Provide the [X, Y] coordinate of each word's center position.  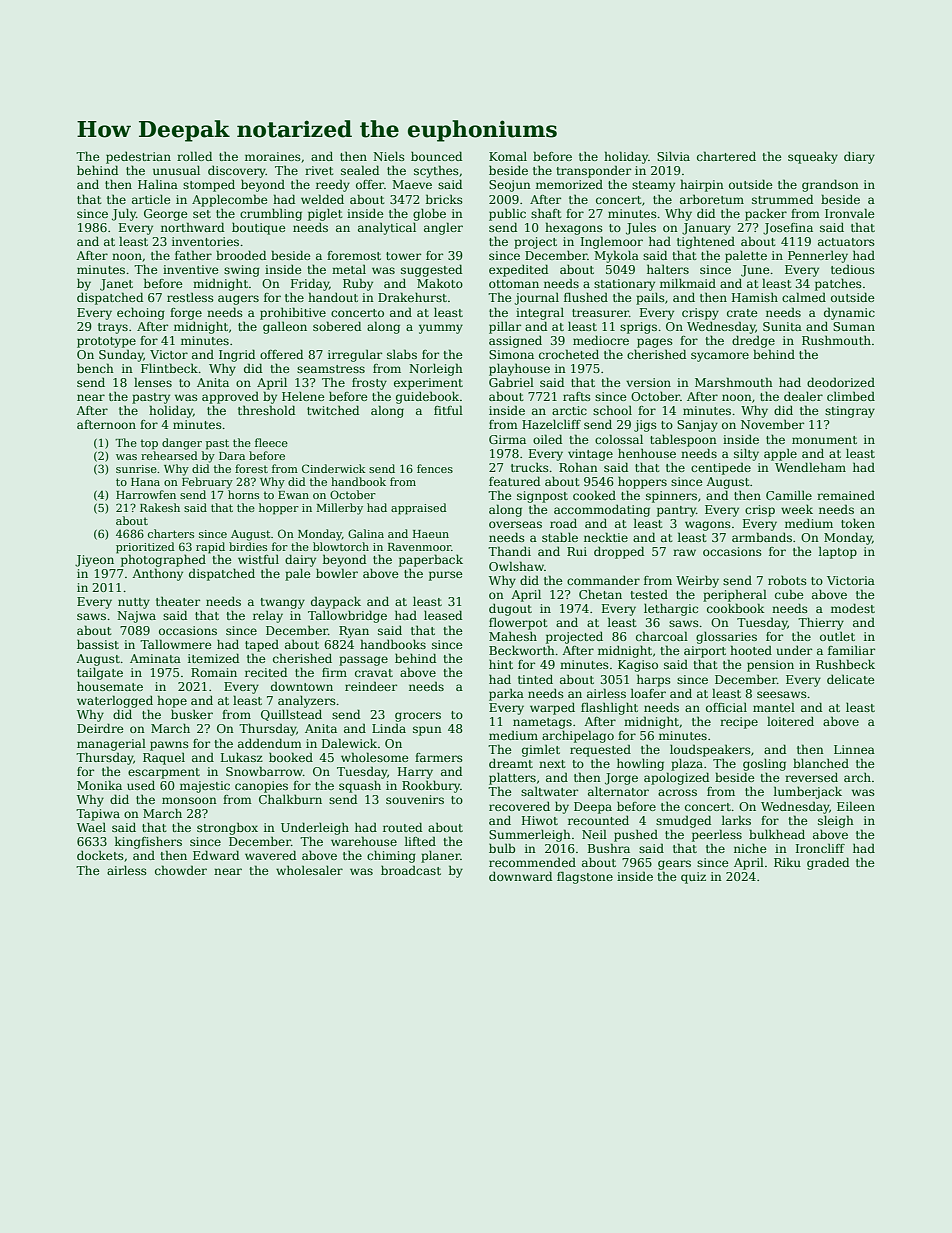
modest [853, 608]
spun [427, 731]
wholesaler [309, 870]
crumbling [271, 214]
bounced [436, 156]
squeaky [813, 157]
